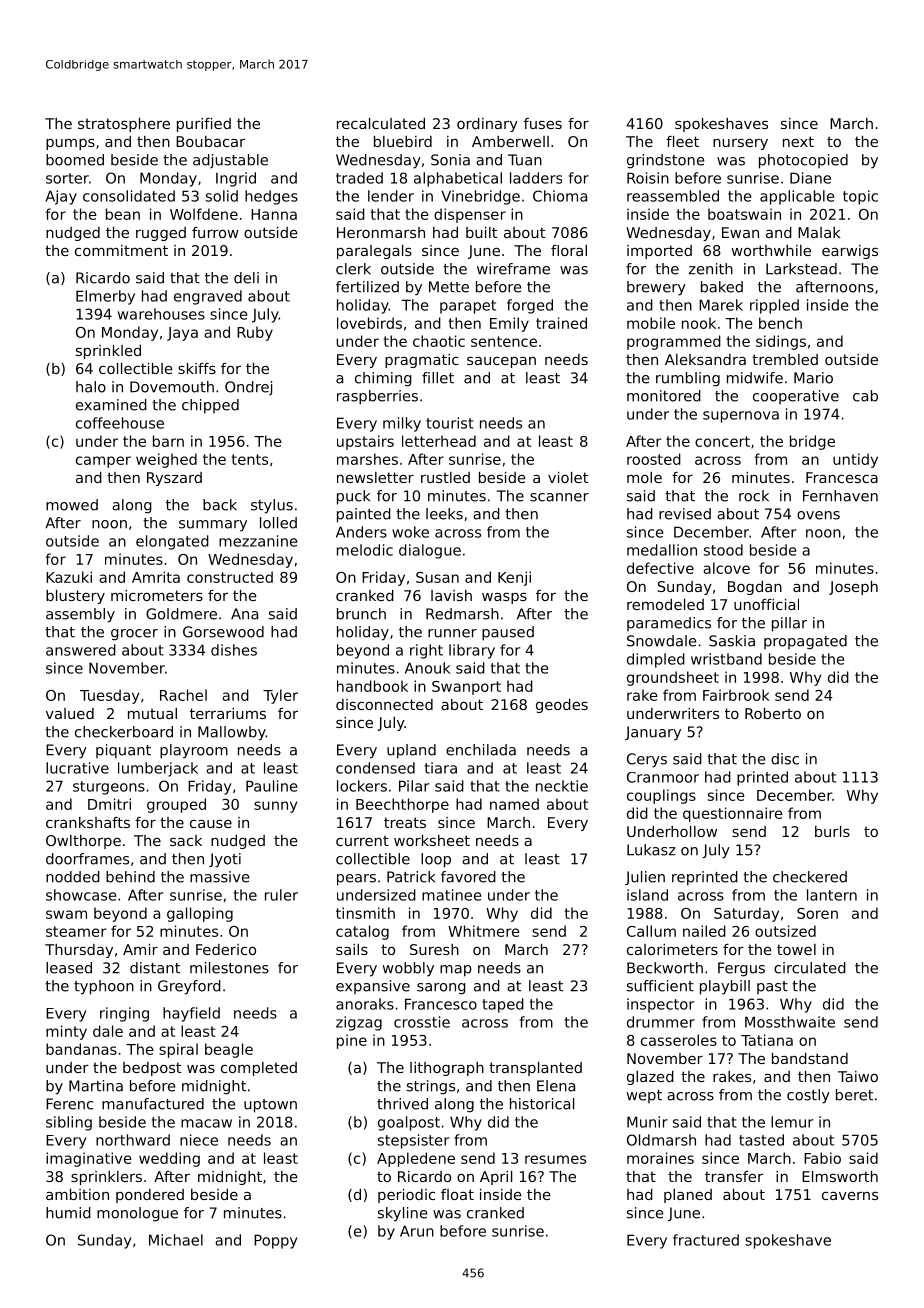  I want to click on playroom, so click(194, 751).
